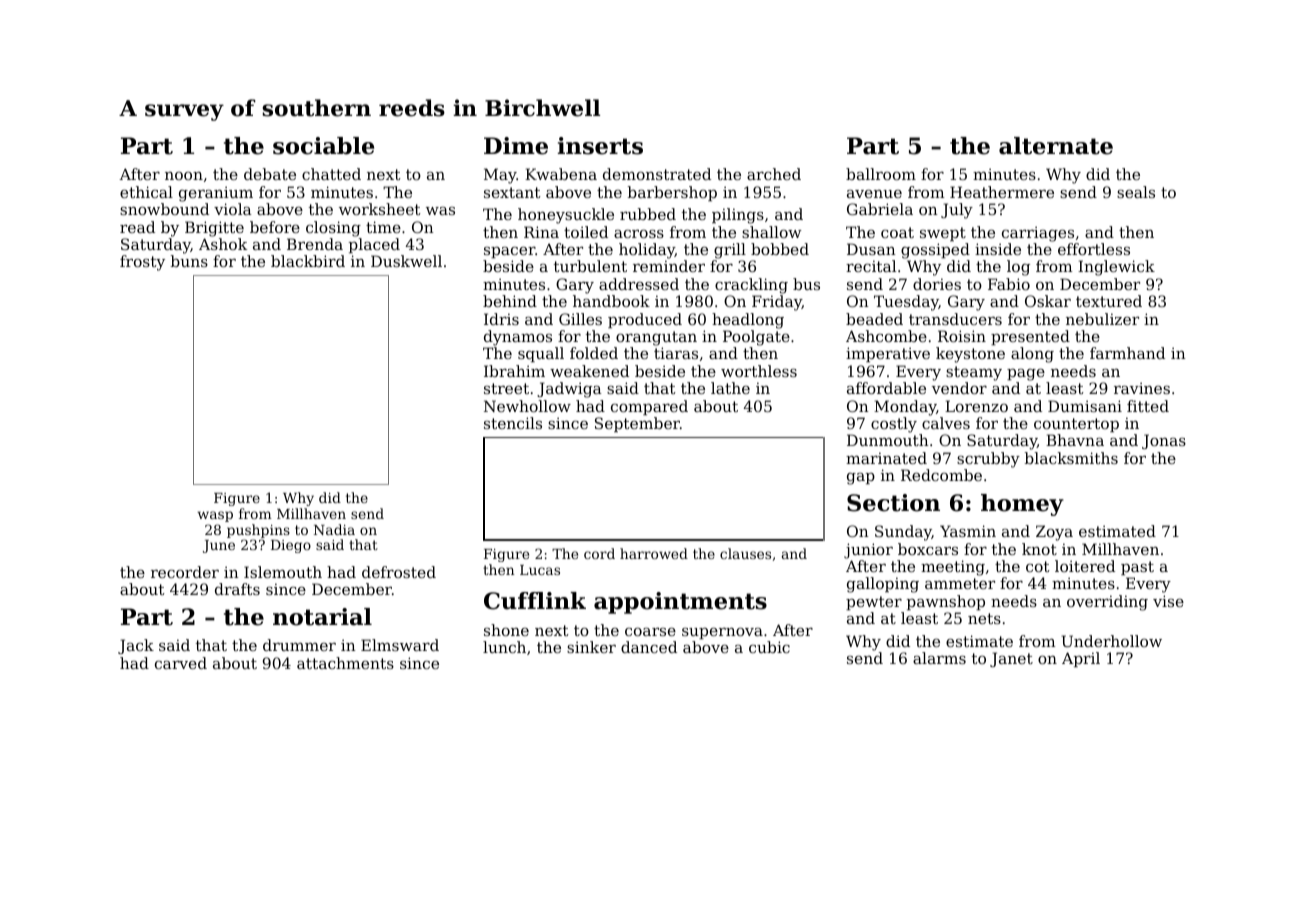 The width and height of the screenshot is (1308, 924). I want to click on Duskwell, so click(406, 261).
